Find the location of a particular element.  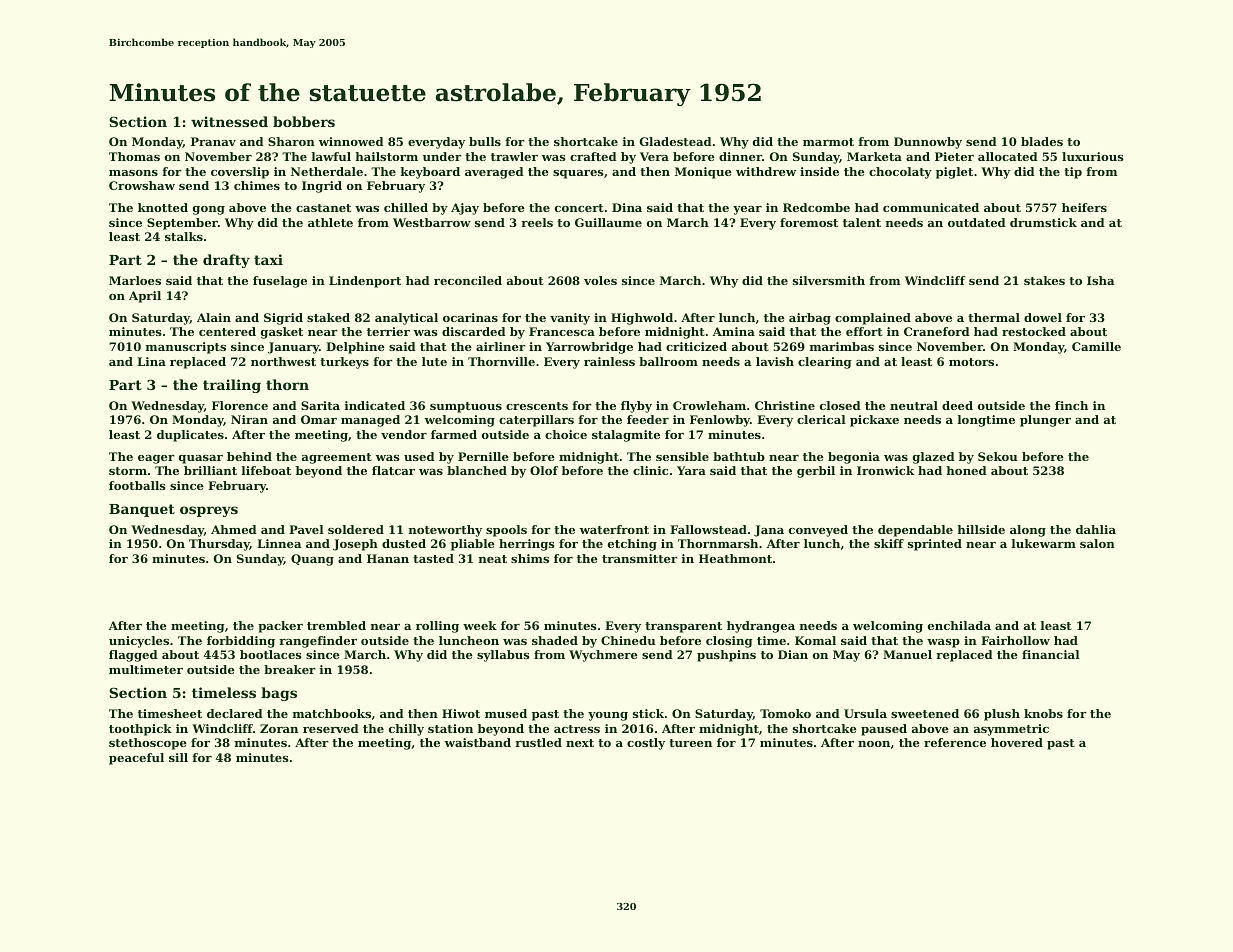

Westbarrow is located at coordinates (432, 222).
